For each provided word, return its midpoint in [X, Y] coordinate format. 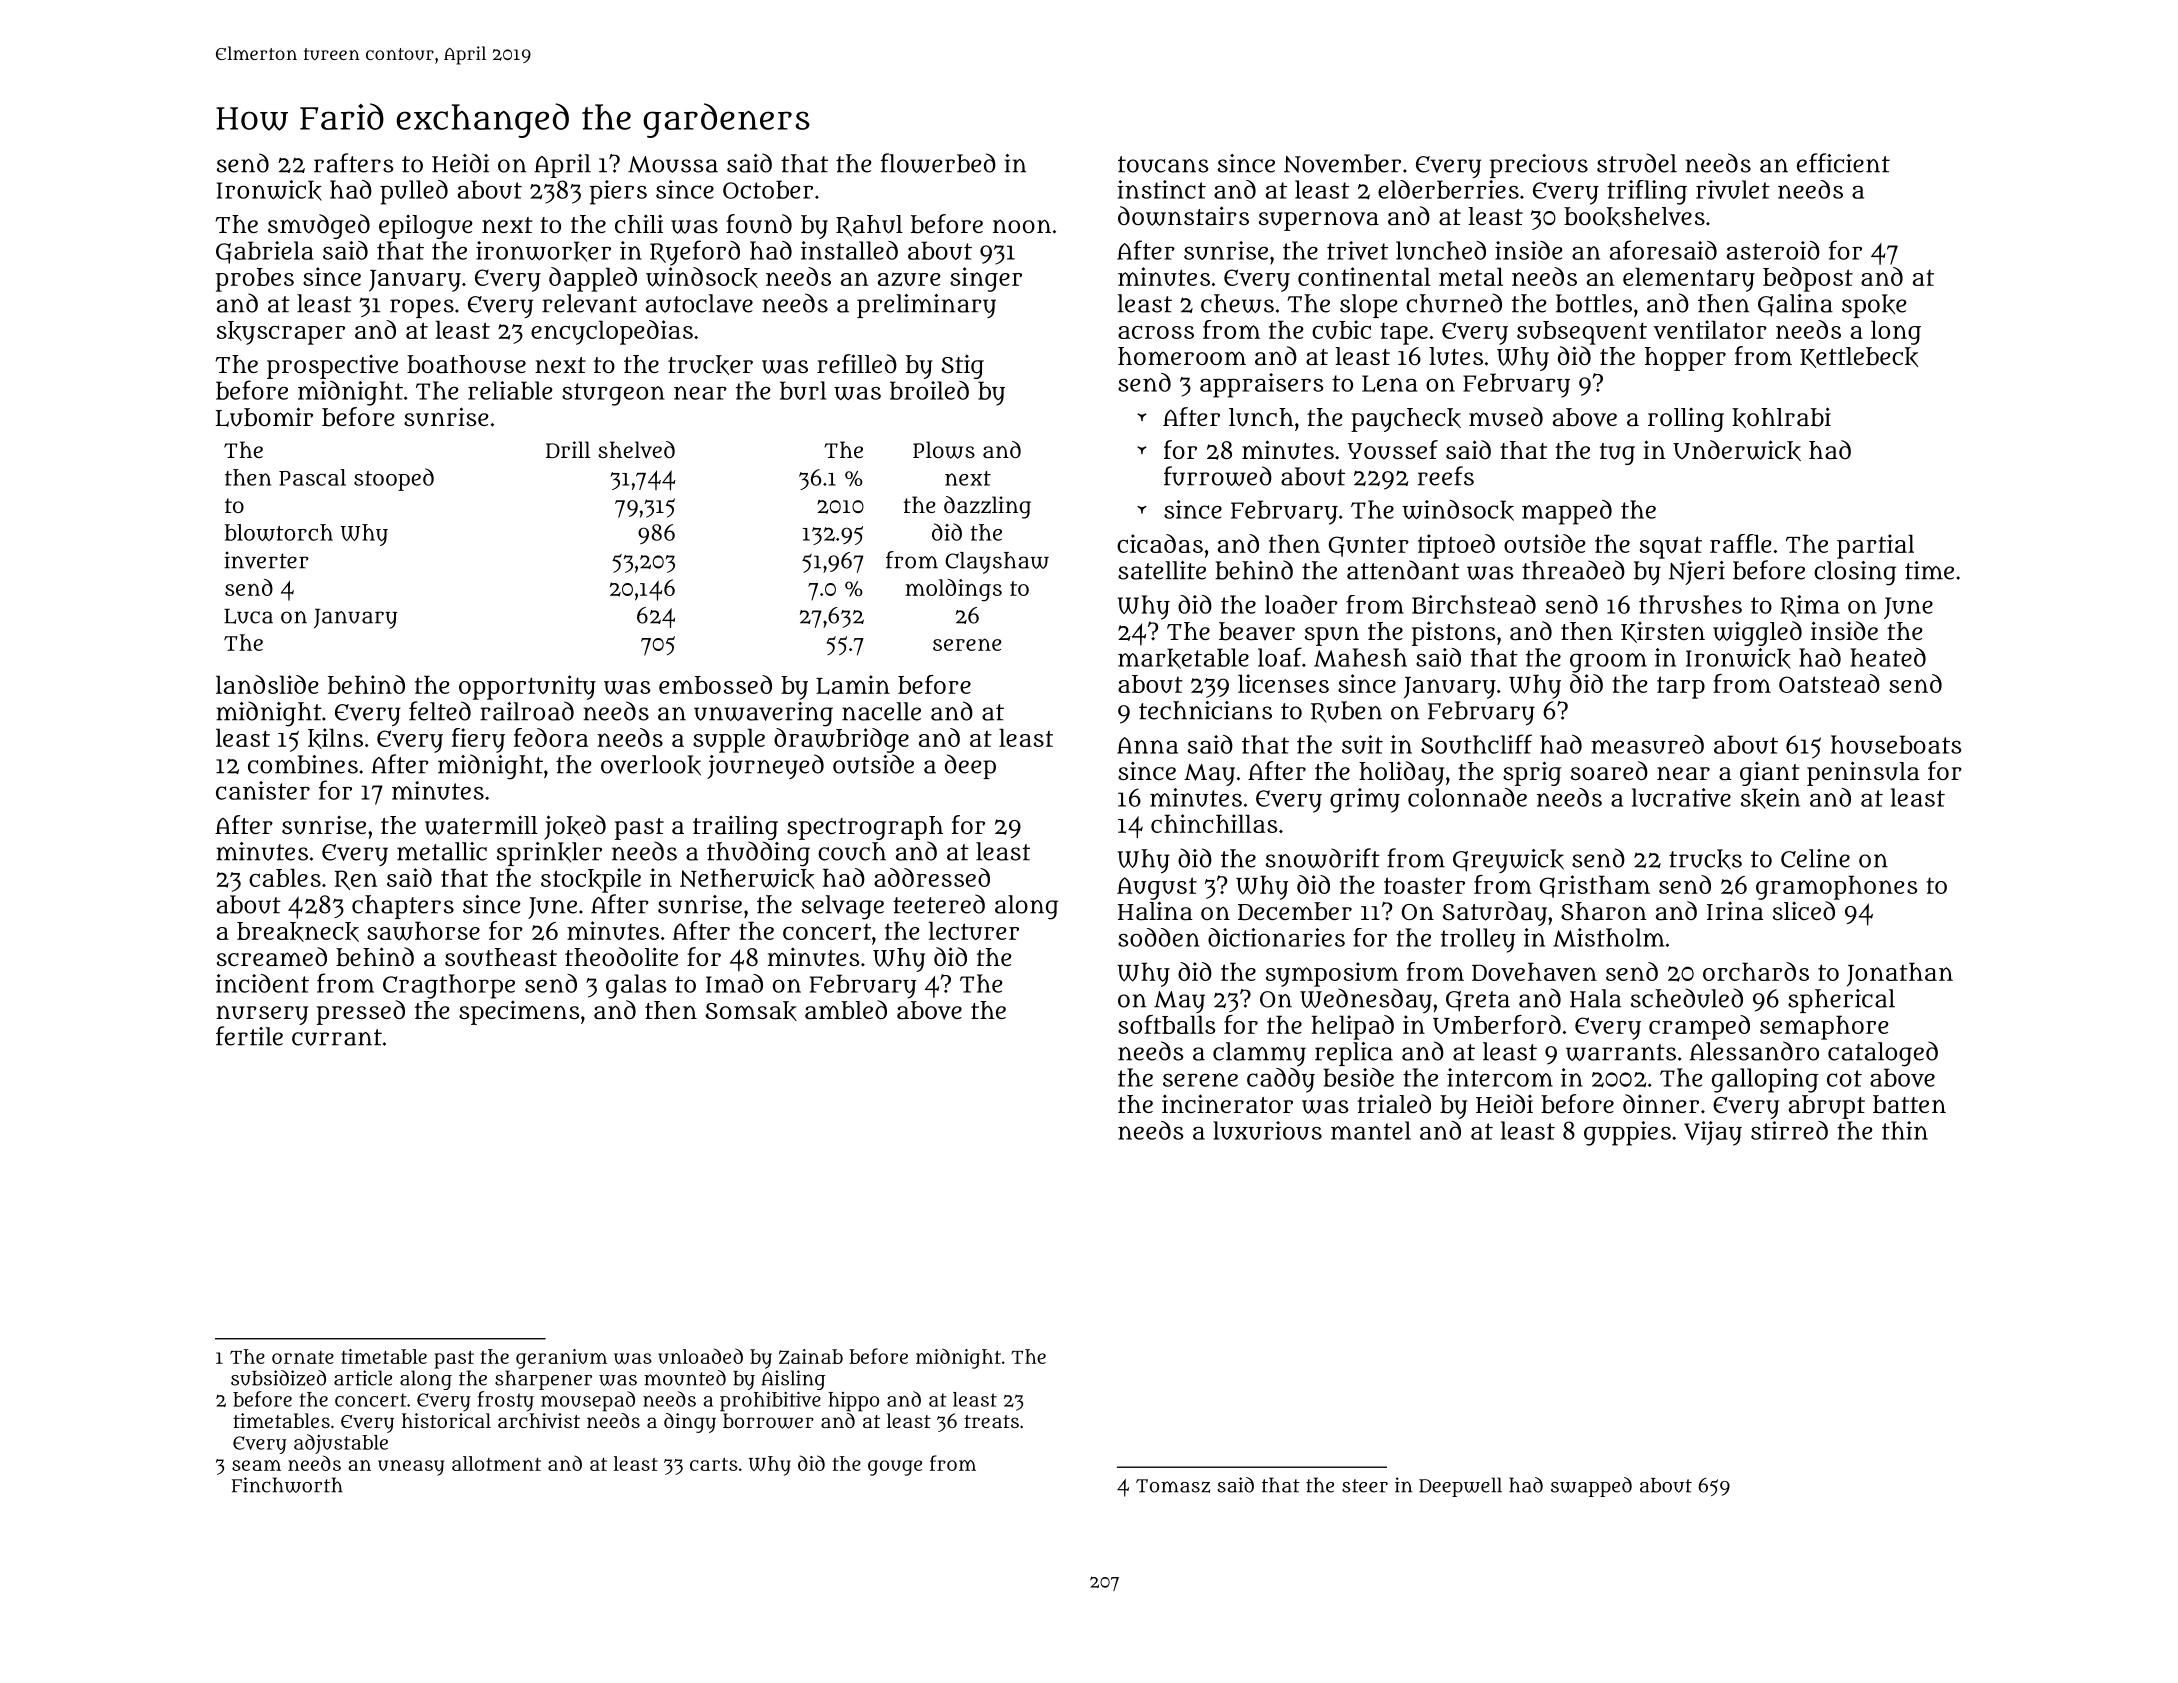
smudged [319, 226]
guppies [1627, 1133]
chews [1237, 303]
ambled [846, 1010]
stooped [394, 479]
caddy [1281, 1080]
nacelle [881, 711]
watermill [481, 825]
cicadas [1160, 543]
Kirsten [1663, 632]
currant [337, 1037]
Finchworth [287, 1485]
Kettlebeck [1859, 357]
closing [1855, 573]
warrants [1621, 1052]
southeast [501, 957]
